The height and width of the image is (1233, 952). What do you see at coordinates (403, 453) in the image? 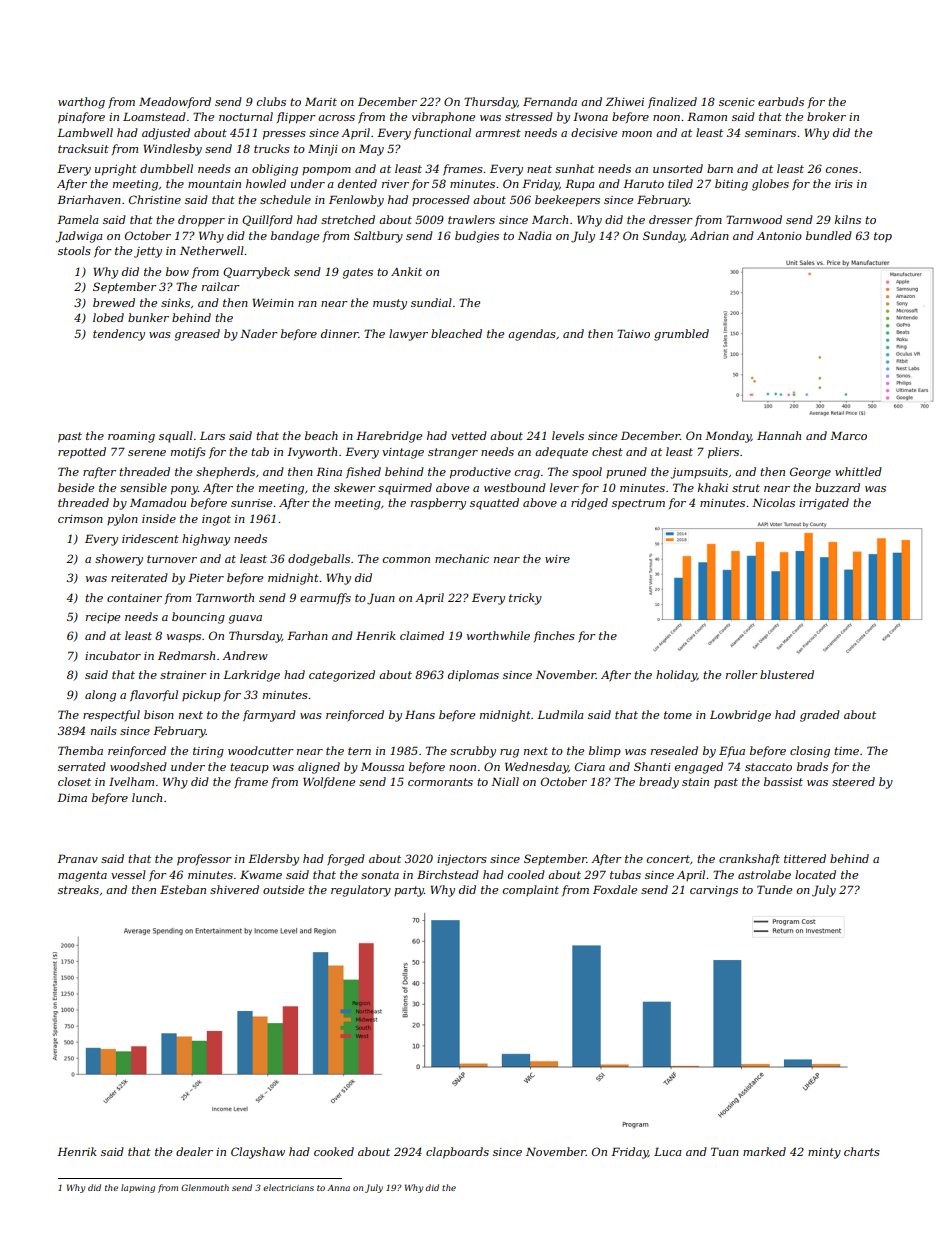
I see `vintage` at bounding box center [403, 453].
